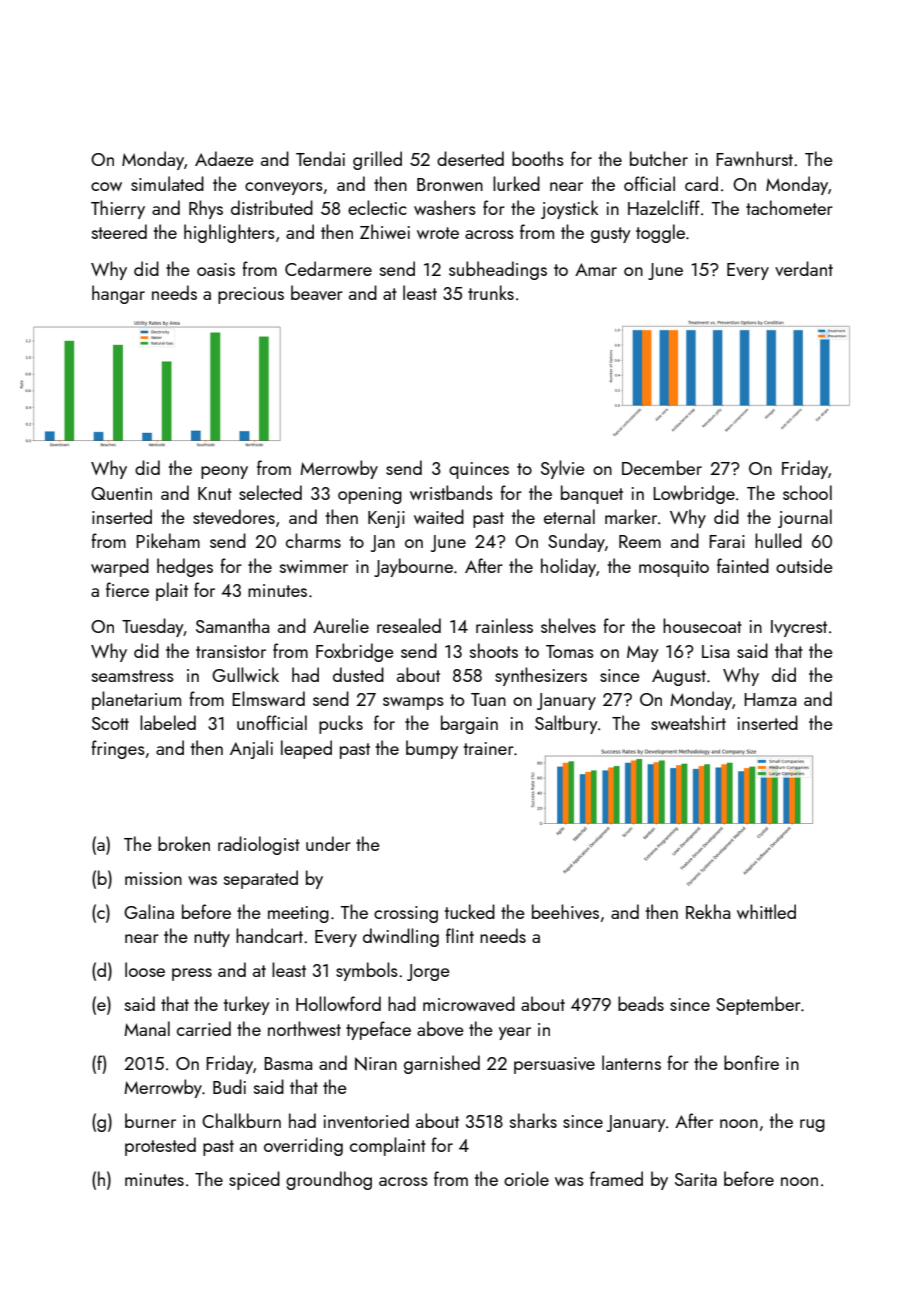 Image resolution: width=924 pixels, height=1314 pixels. I want to click on hedges, so click(185, 567).
